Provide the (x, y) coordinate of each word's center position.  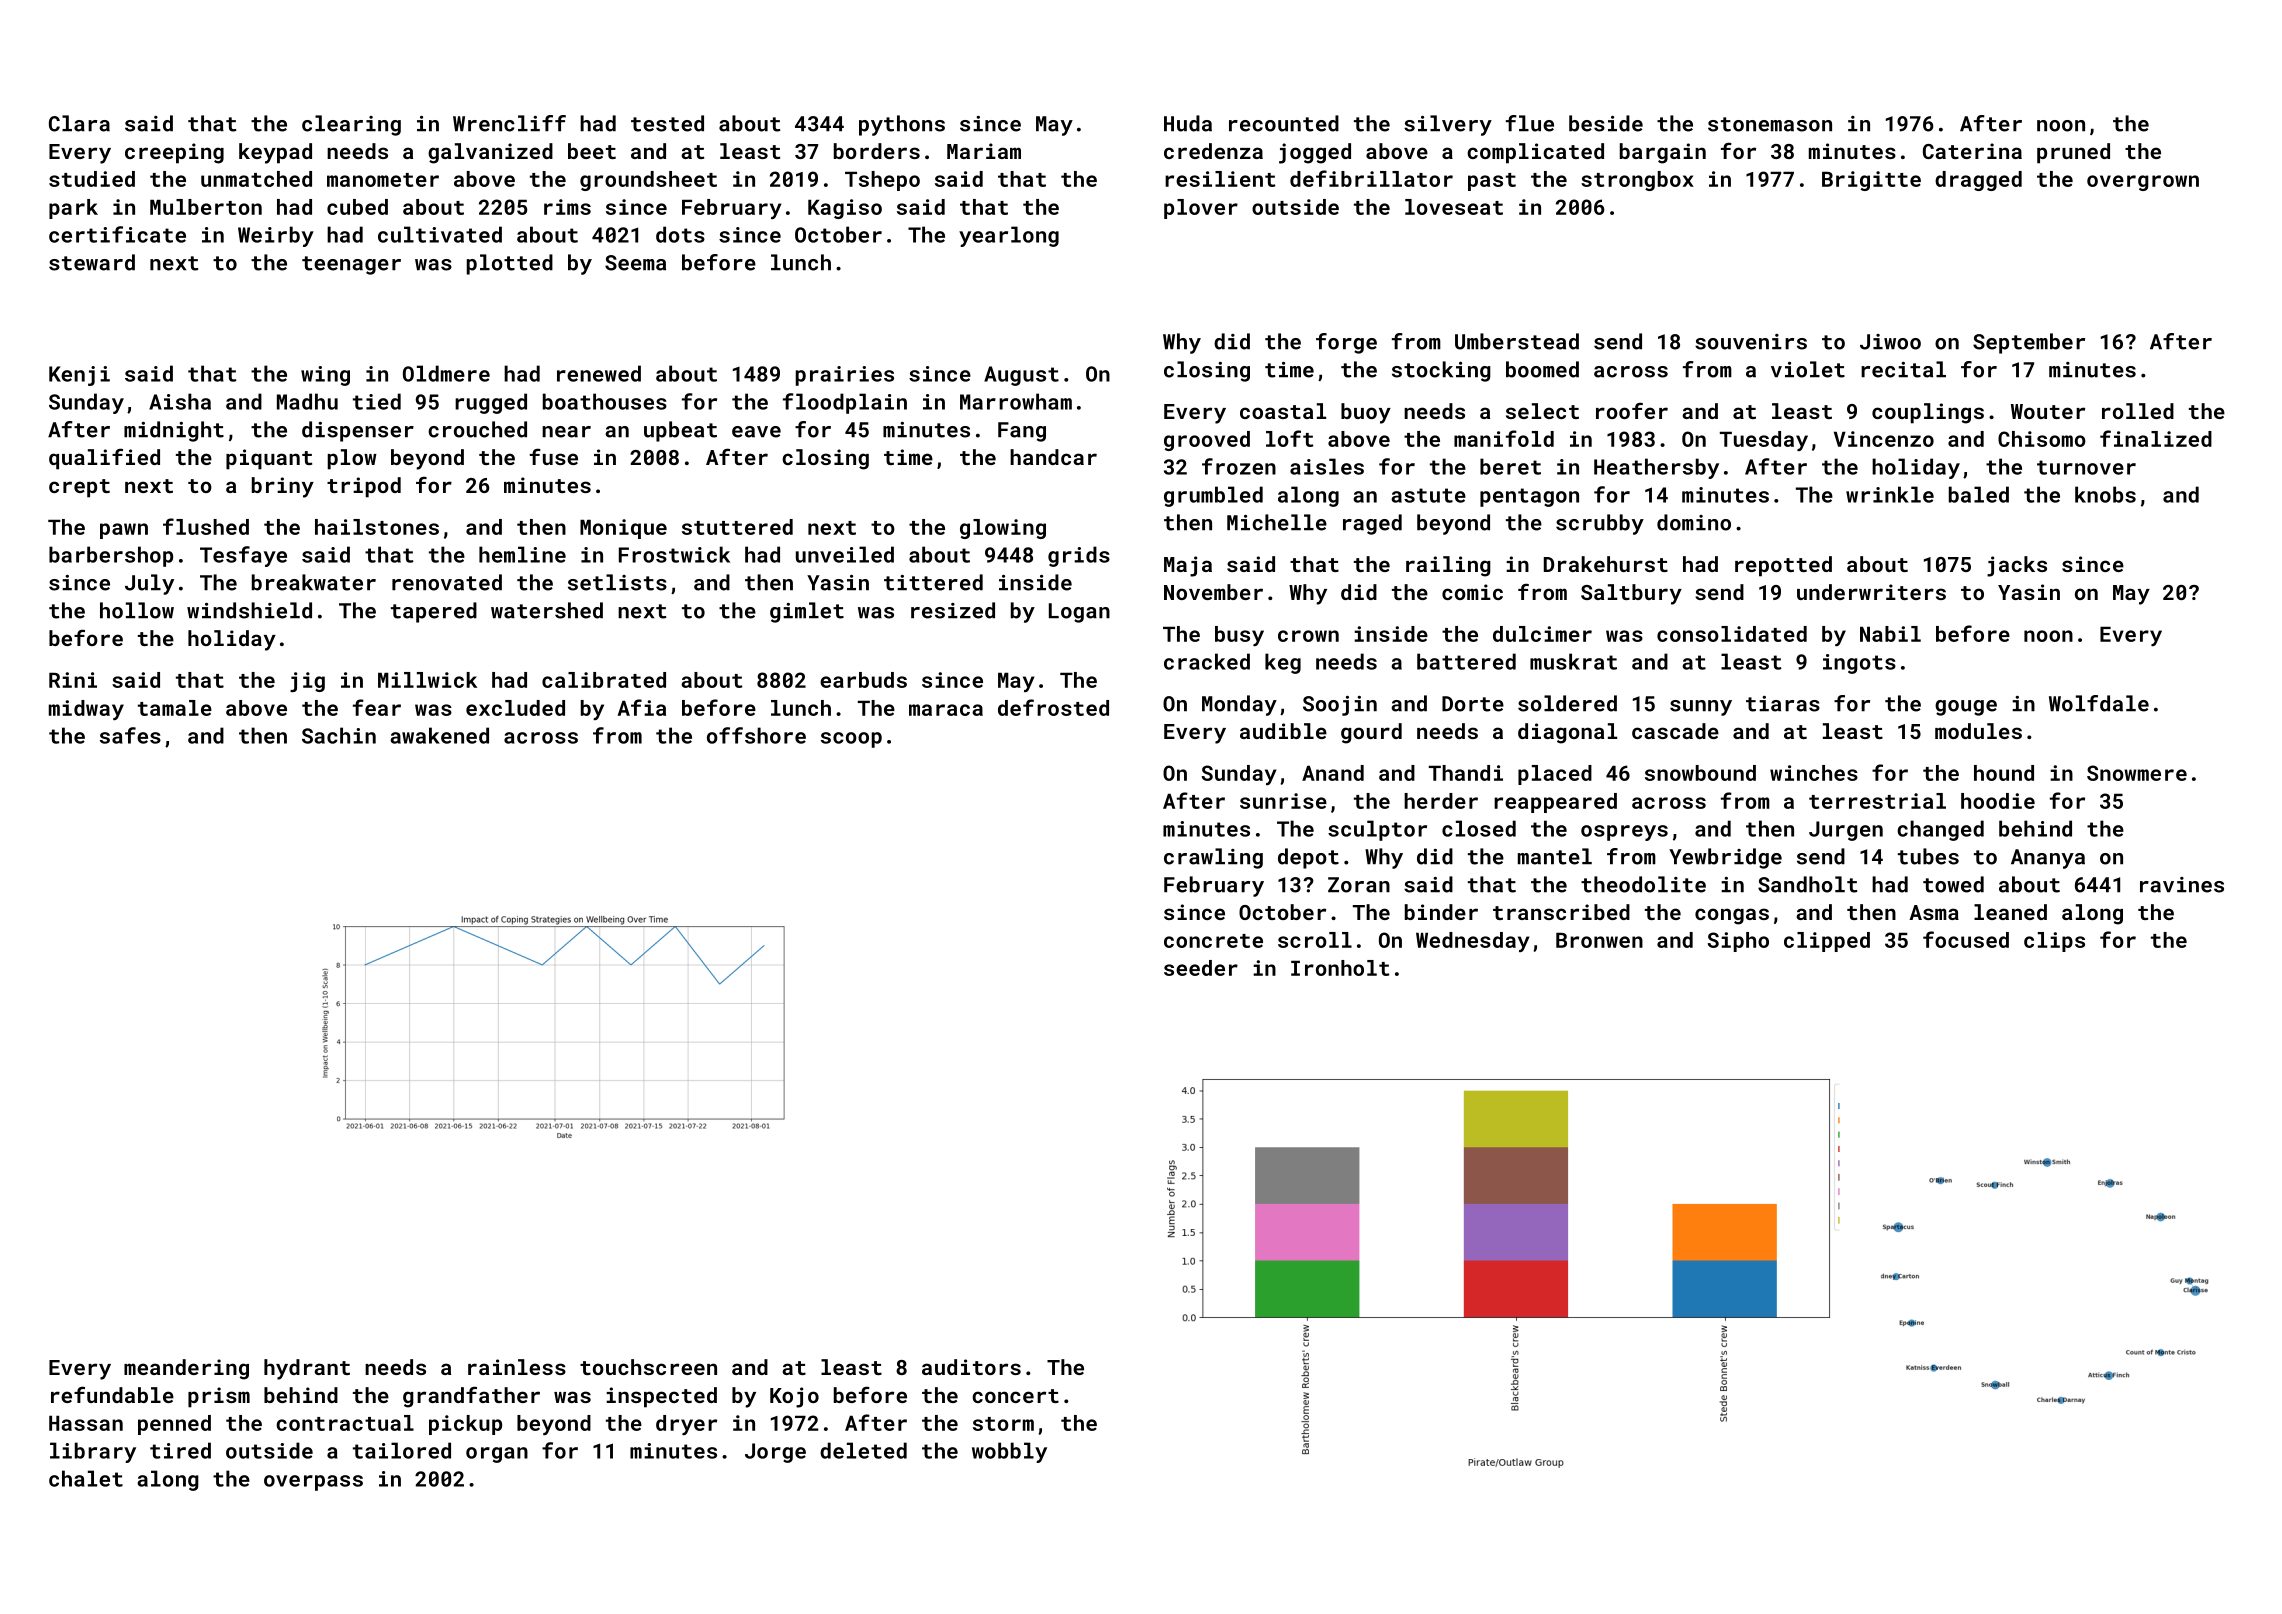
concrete (1213, 941)
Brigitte (1871, 181)
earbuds (863, 680)
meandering (186, 1369)
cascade (1675, 731)
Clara (79, 123)
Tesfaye (243, 556)
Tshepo (882, 181)
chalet (86, 1478)
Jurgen (1846, 831)
